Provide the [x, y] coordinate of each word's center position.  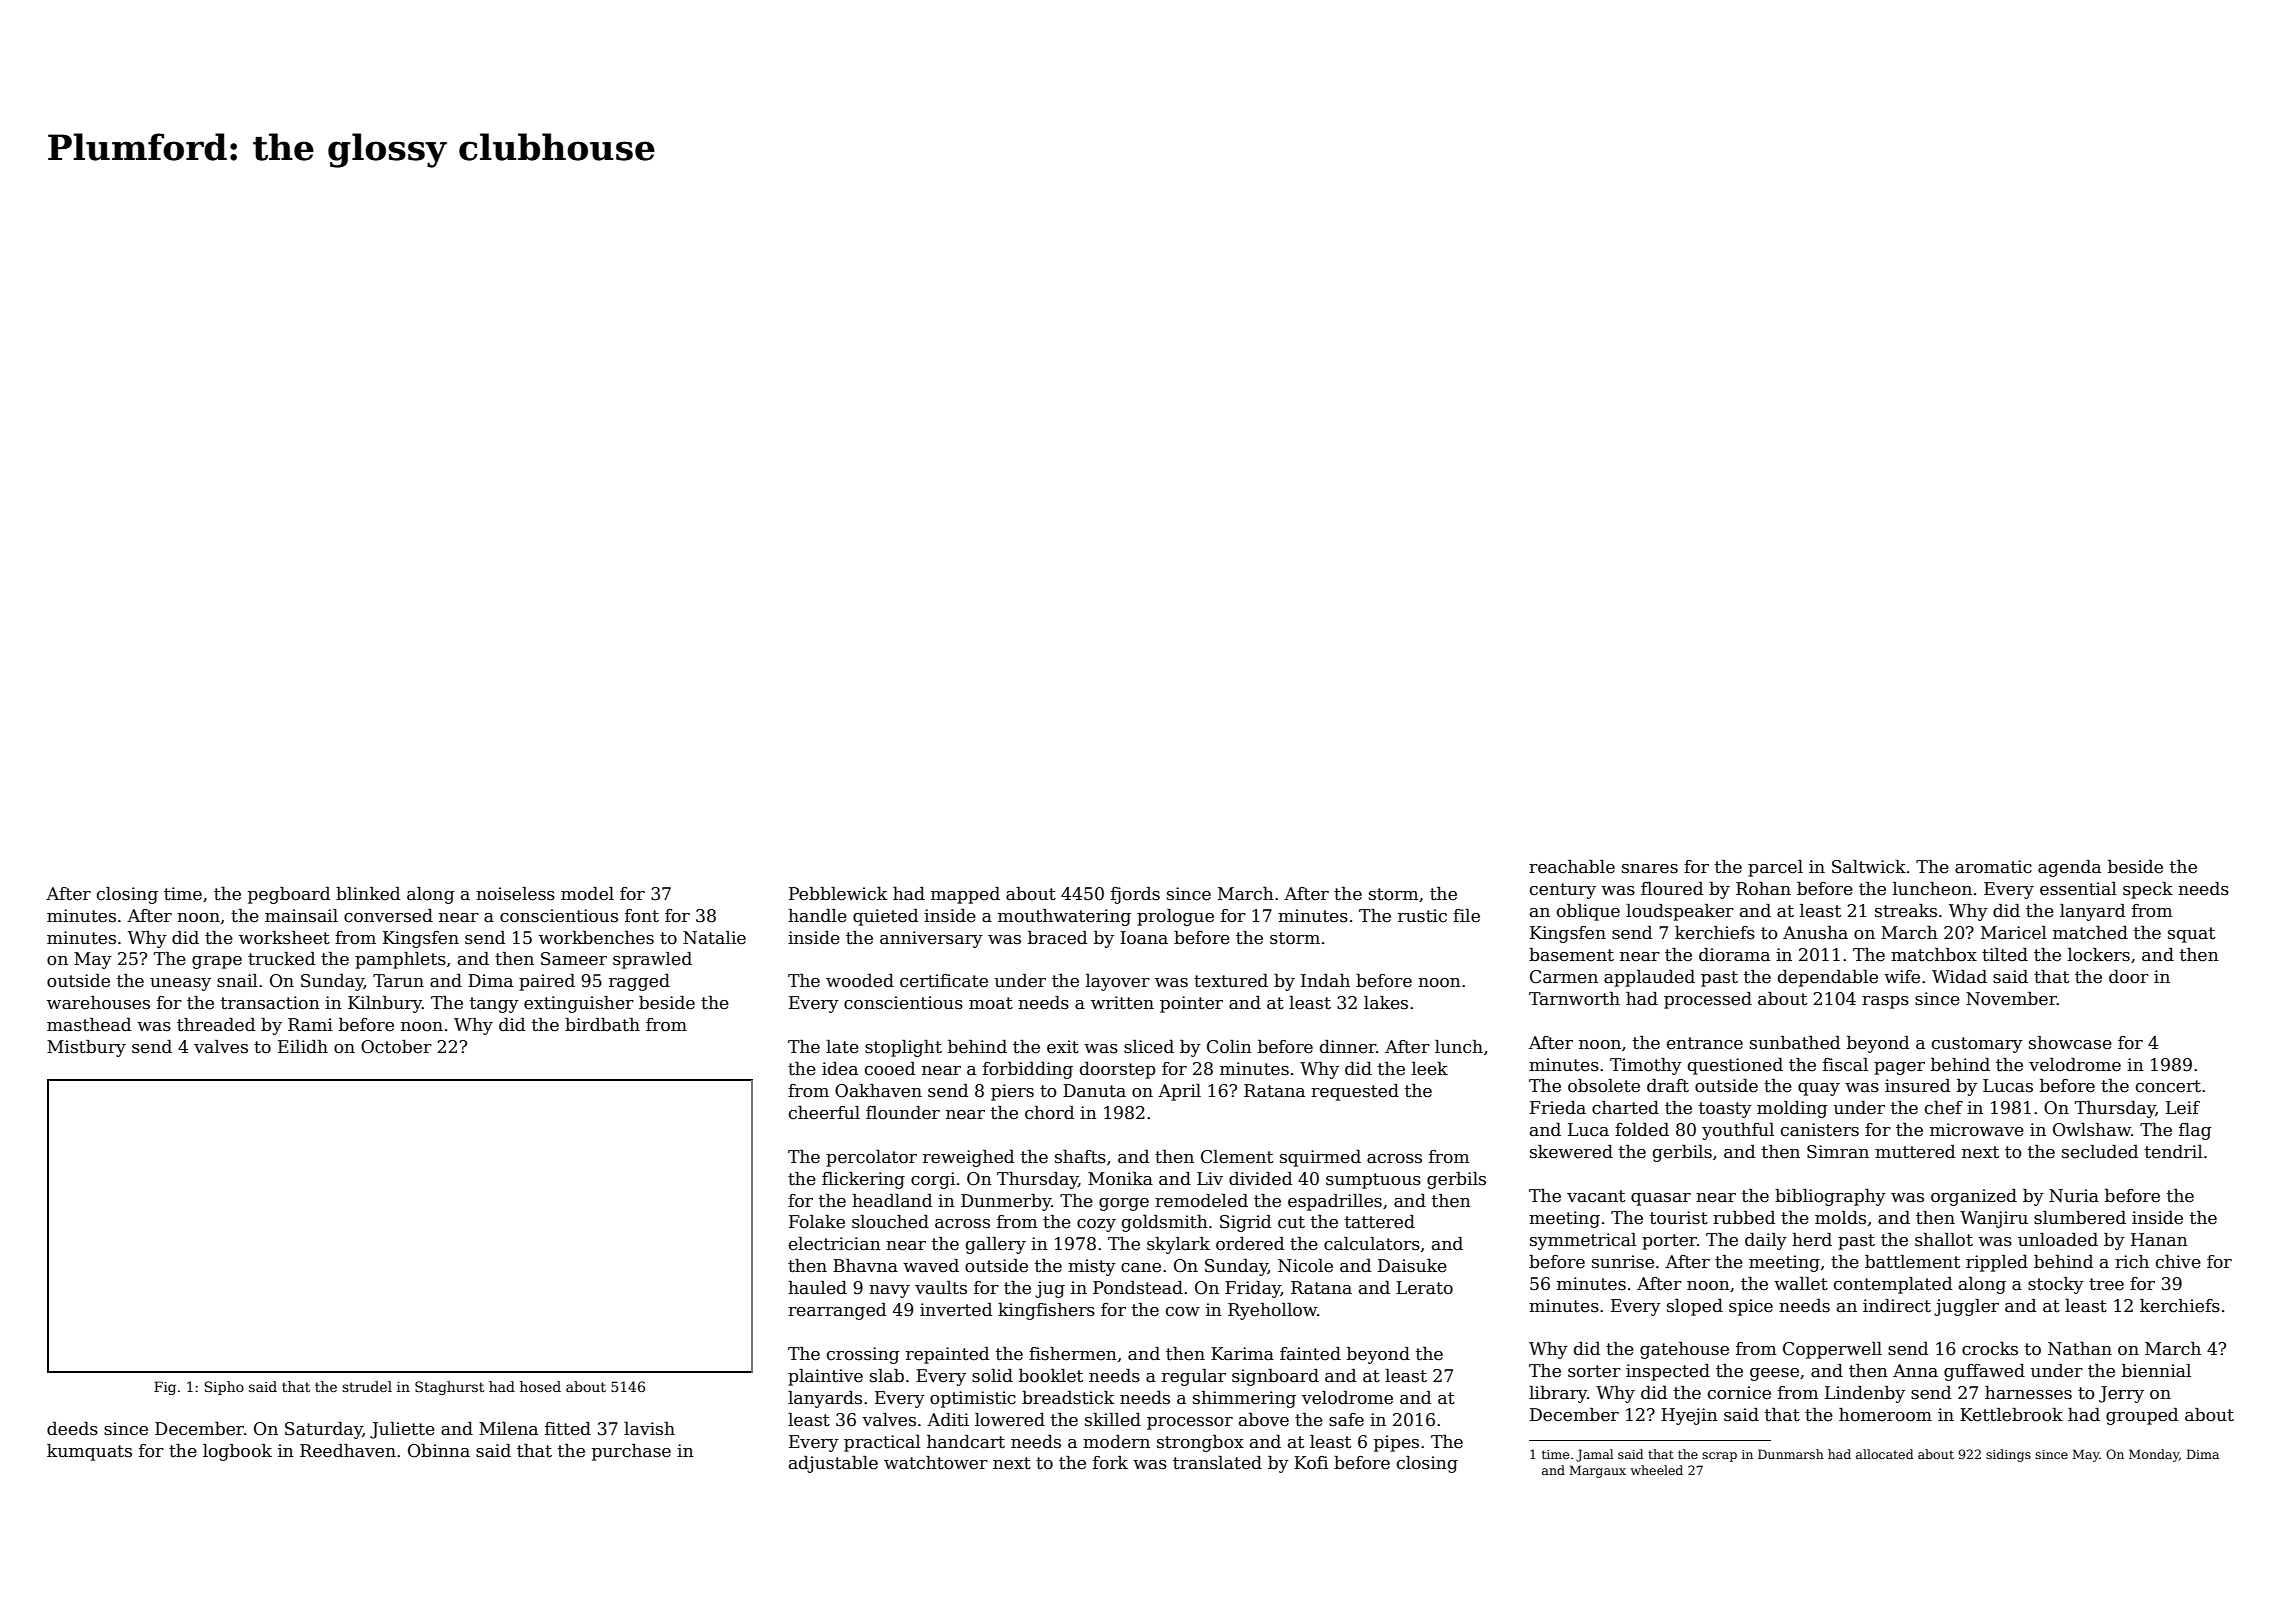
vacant [1596, 1196]
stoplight [903, 1048]
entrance [1705, 1043]
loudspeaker [1680, 912]
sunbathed [1795, 1043]
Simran [1838, 1152]
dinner [1348, 1047]
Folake [817, 1222]
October [396, 1047]
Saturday [324, 1430]
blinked [368, 894]
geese [1774, 1374]
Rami [310, 1025]
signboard [1275, 1377]
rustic [1422, 916]
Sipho [224, 1388]
